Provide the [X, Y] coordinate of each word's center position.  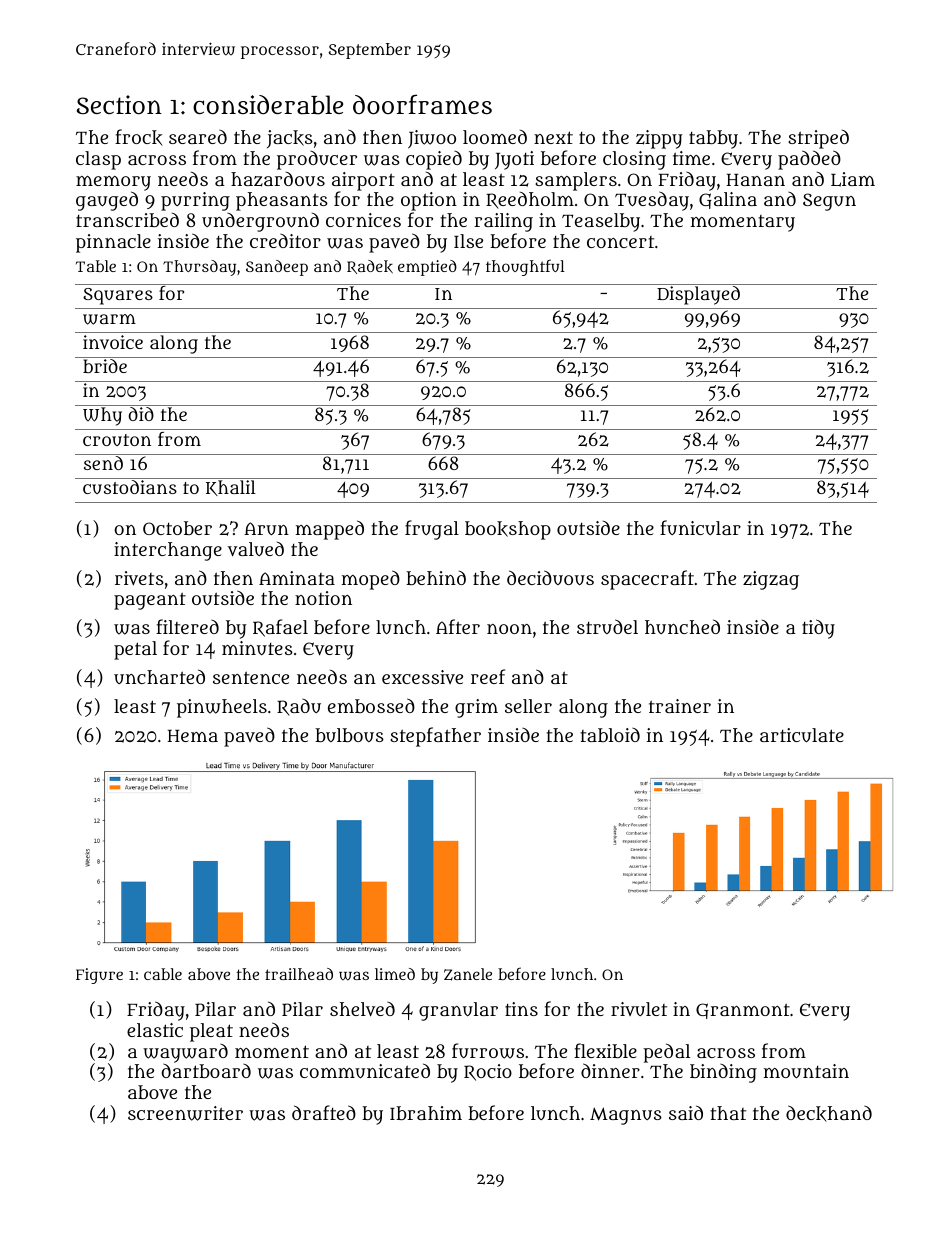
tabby [713, 139]
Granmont [743, 1011]
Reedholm [530, 200]
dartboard [206, 1071]
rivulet [639, 1009]
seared [198, 137]
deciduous [550, 577]
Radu [299, 707]
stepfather [435, 737]
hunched [682, 626]
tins [521, 1009]
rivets [139, 578]
